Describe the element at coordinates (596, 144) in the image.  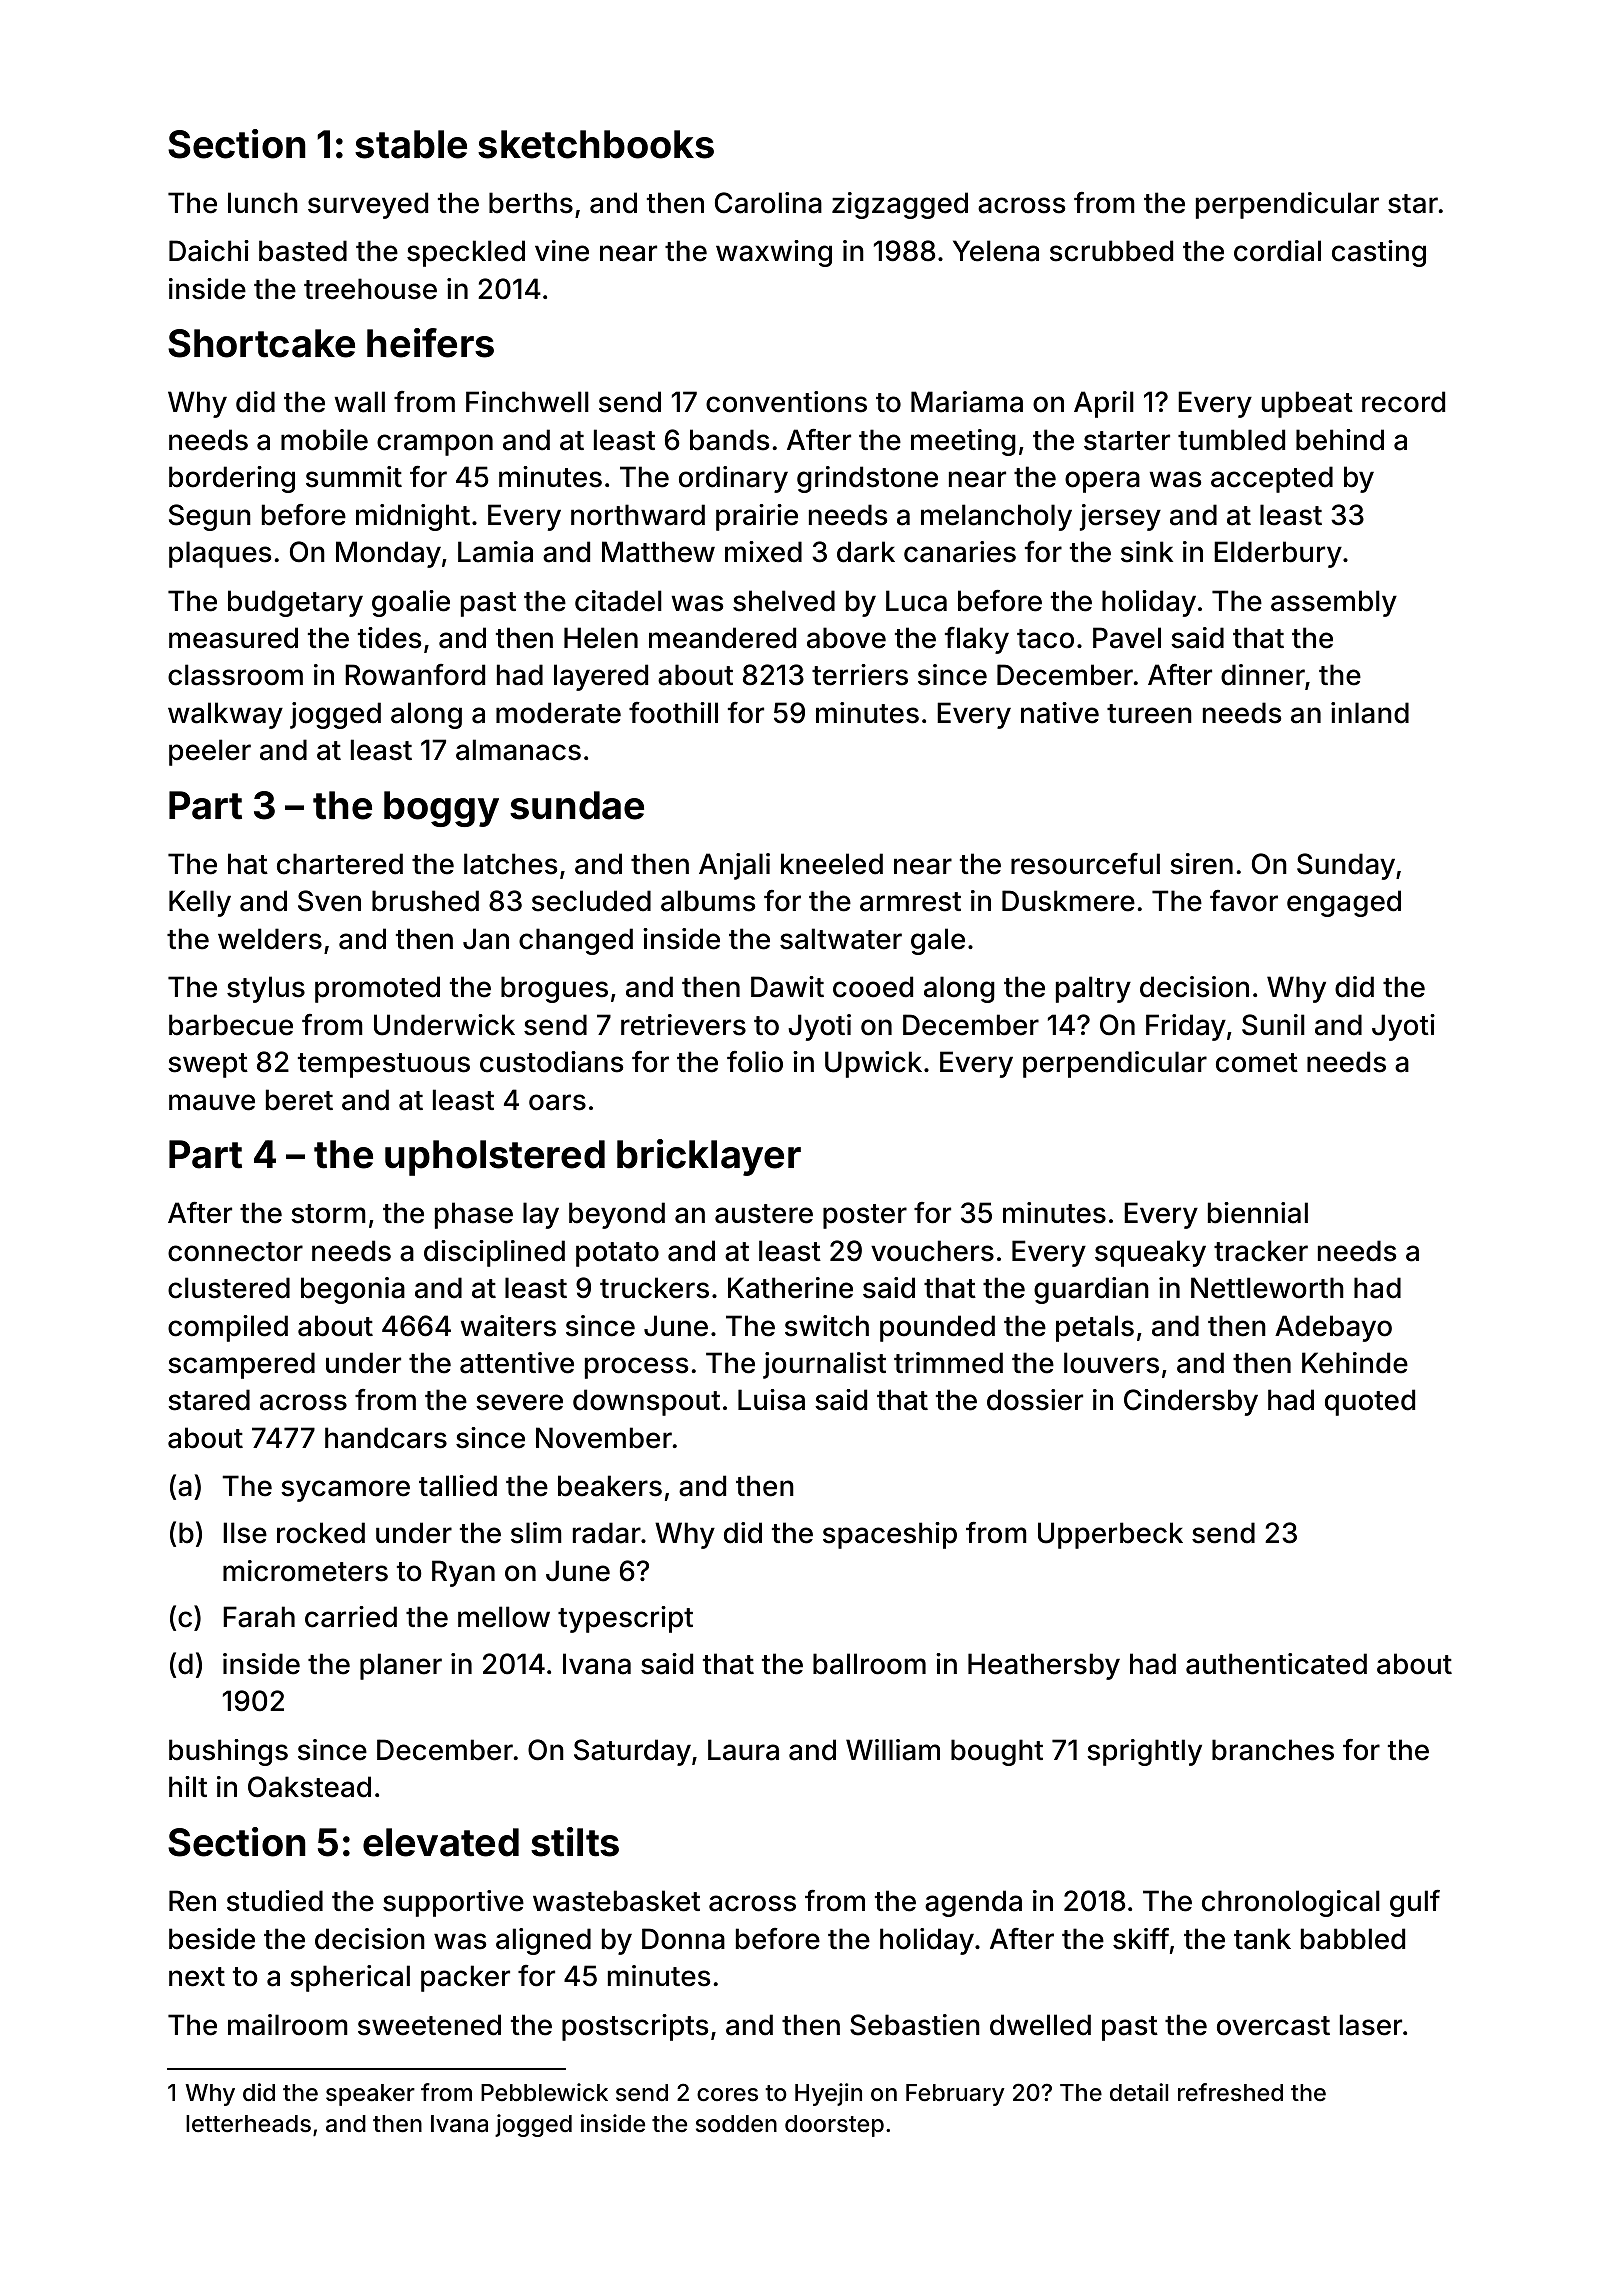
I see `sketchbooks` at that location.
